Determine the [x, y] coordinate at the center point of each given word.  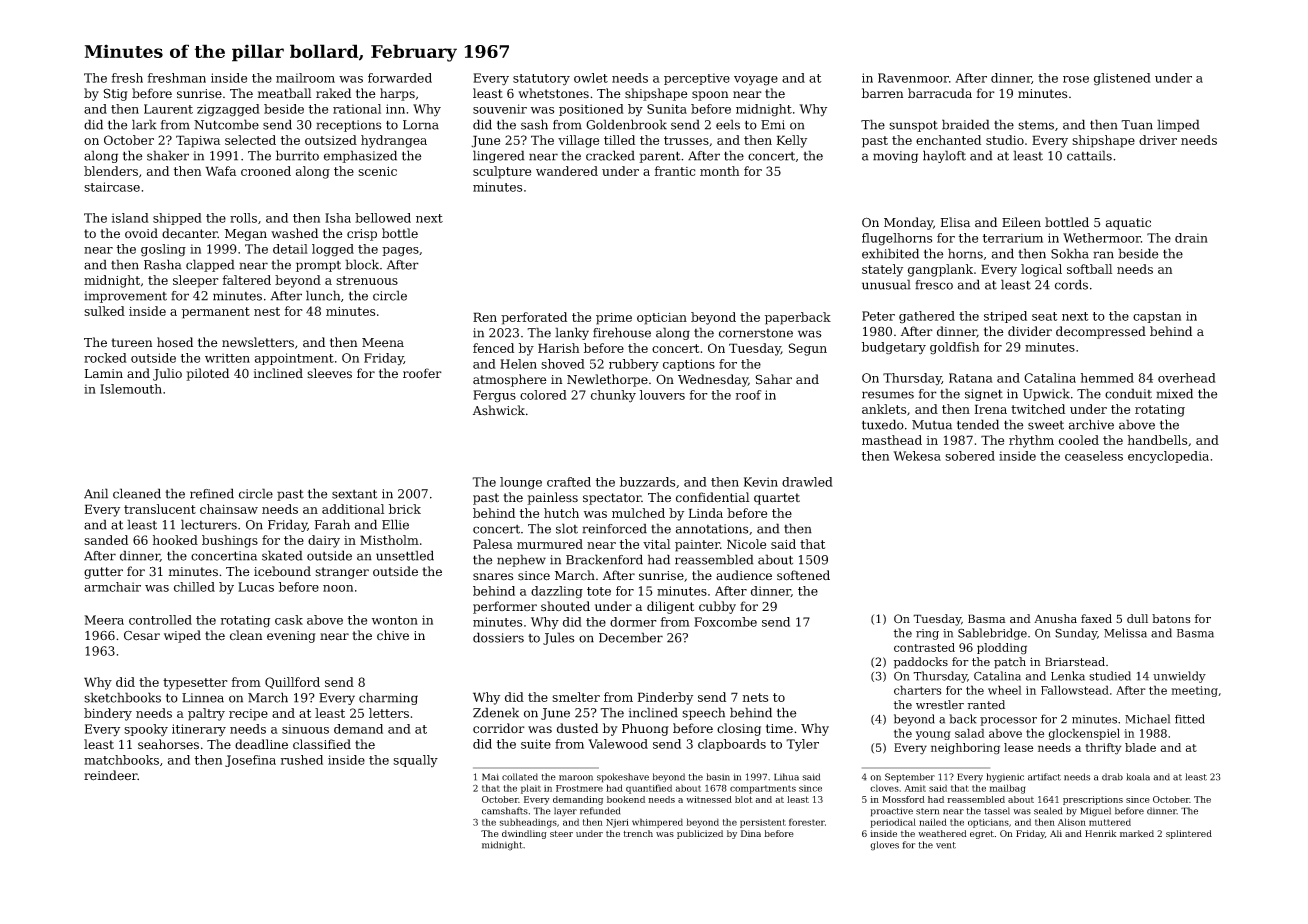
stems [1036, 125]
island [130, 218]
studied [1110, 676]
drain [1191, 238]
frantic [675, 171]
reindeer [111, 775]
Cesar [142, 635]
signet [984, 395]
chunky [613, 396]
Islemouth [131, 389]
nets [755, 697]
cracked [610, 155]
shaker [168, 155]
